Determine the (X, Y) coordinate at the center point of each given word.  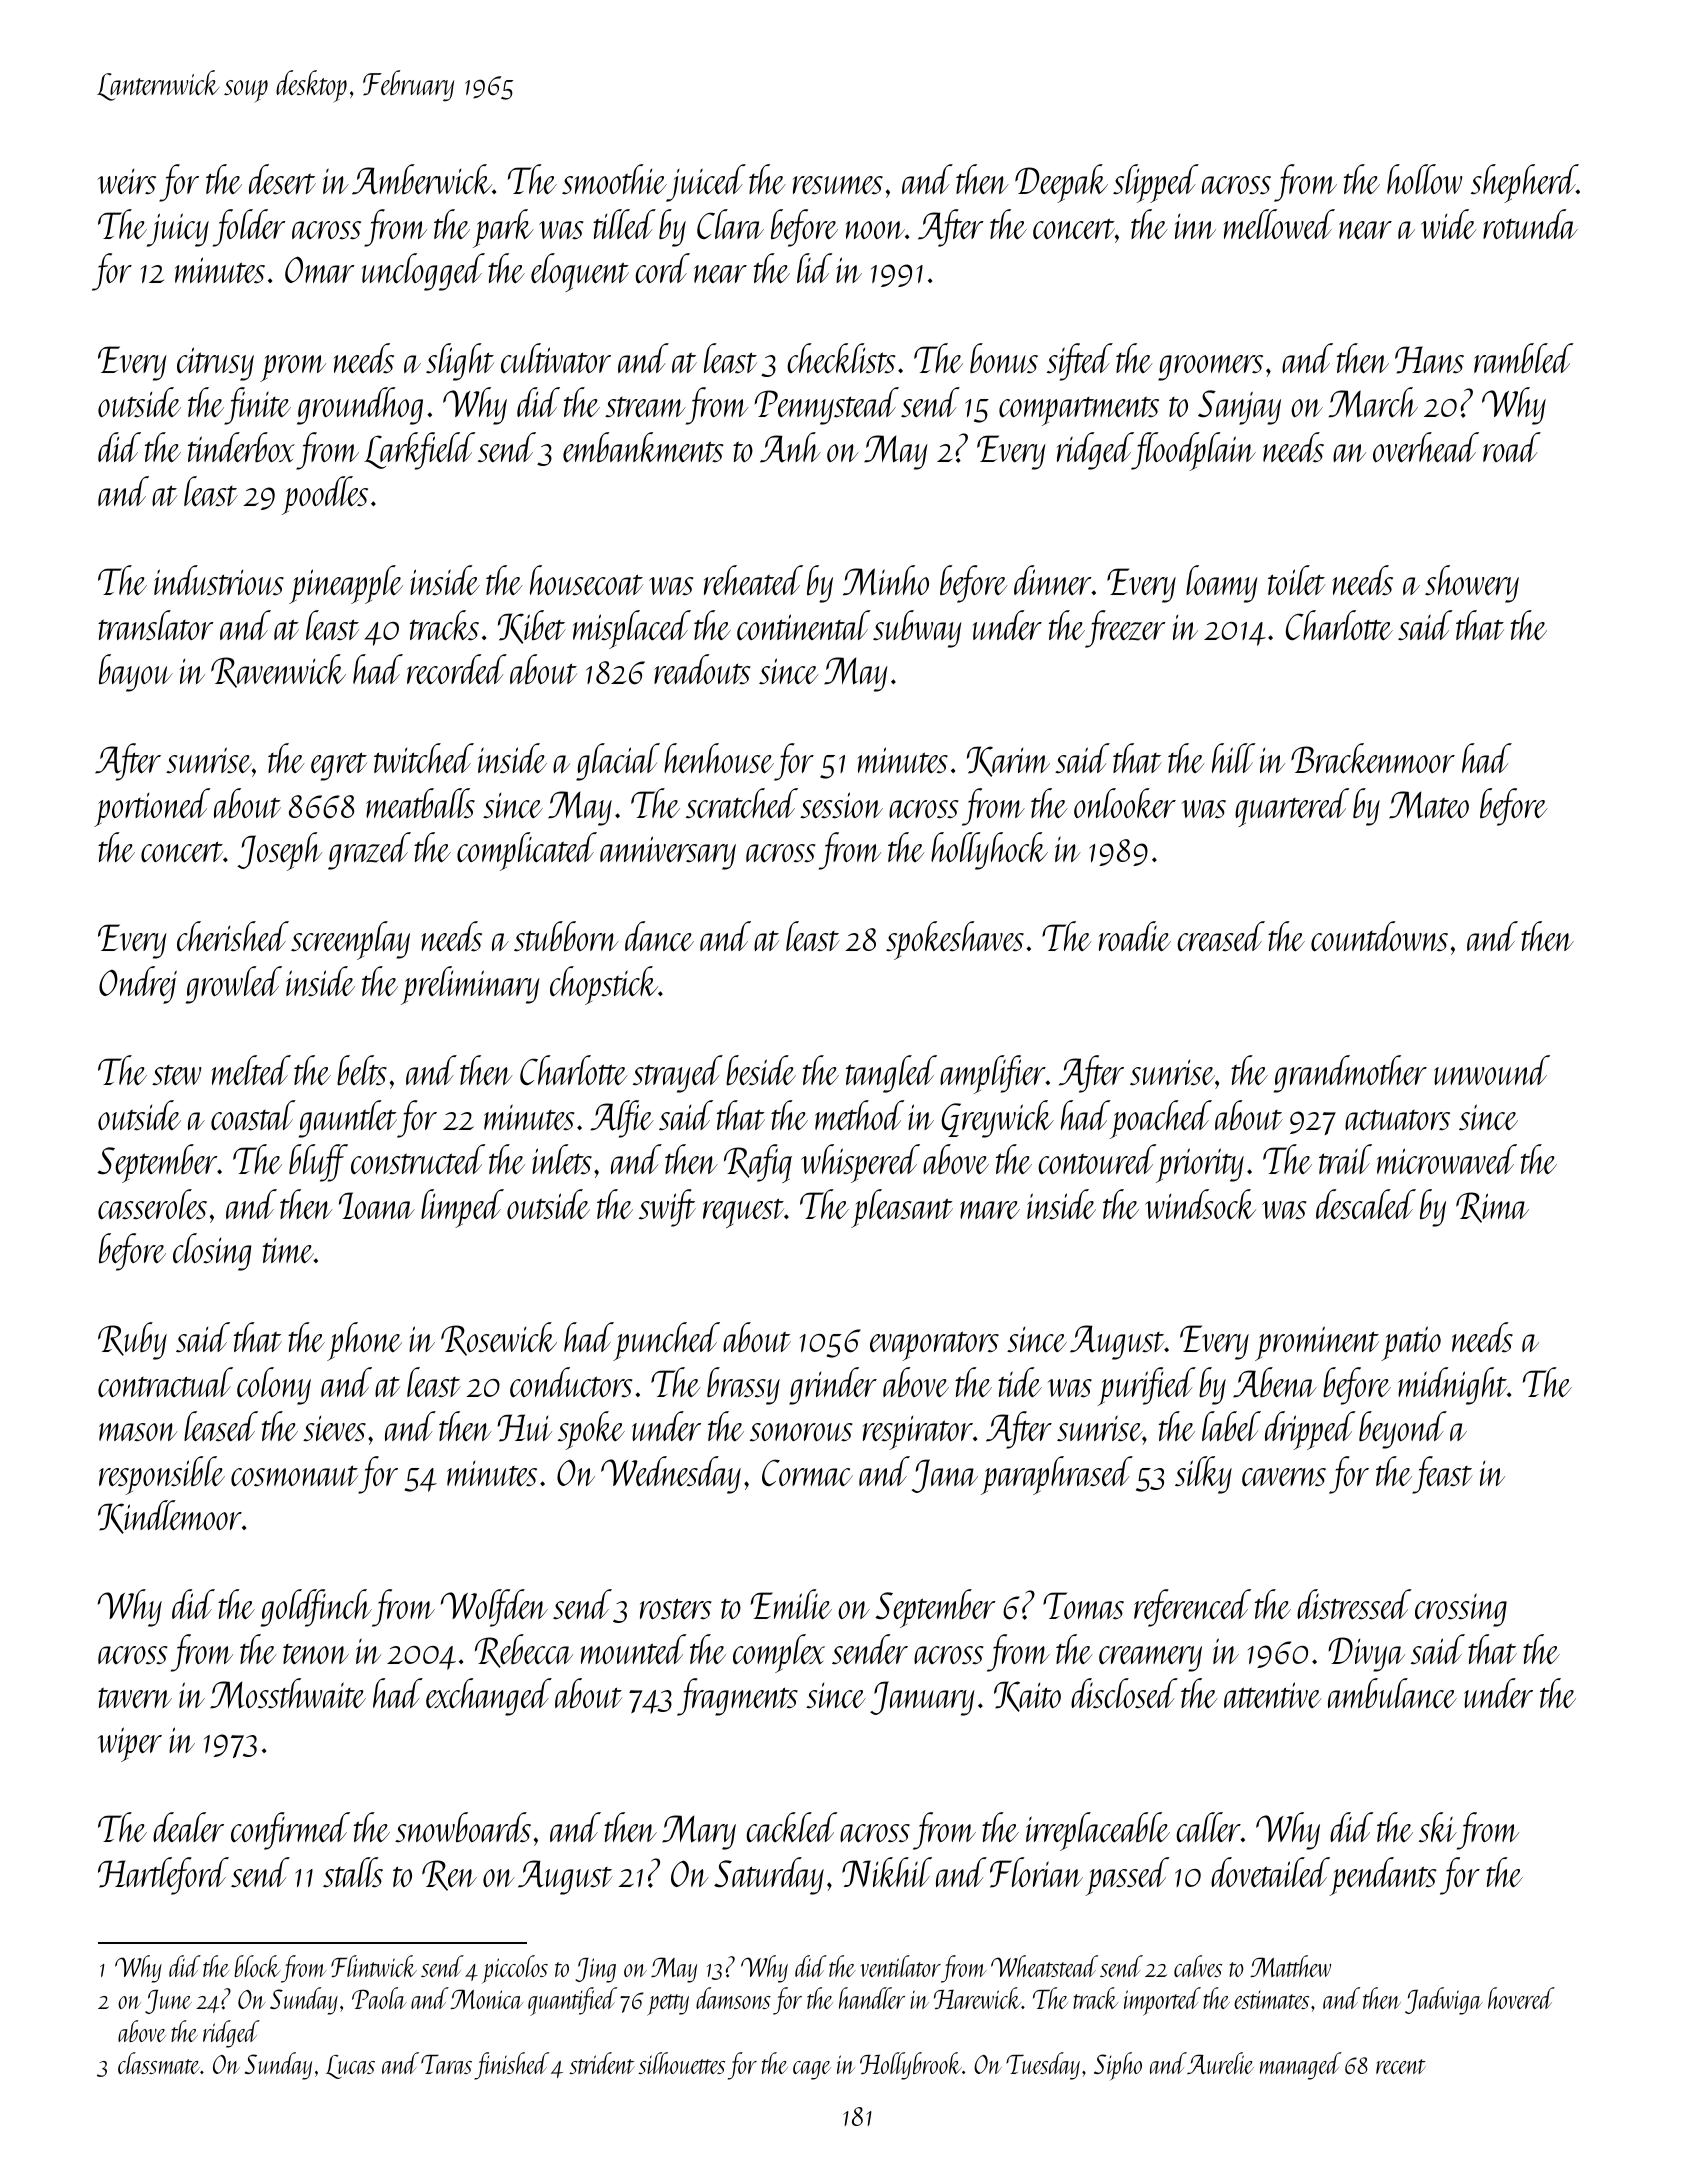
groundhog (360, 406)
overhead (1426, 447)
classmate (159, 2063)
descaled (1366, 1204)
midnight (1452, 1386)
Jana (944, 1476)
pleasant (902, 1208)
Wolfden (494, 1608)
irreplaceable (1098, 1831)
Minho (886, 580)
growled (234, 985)
